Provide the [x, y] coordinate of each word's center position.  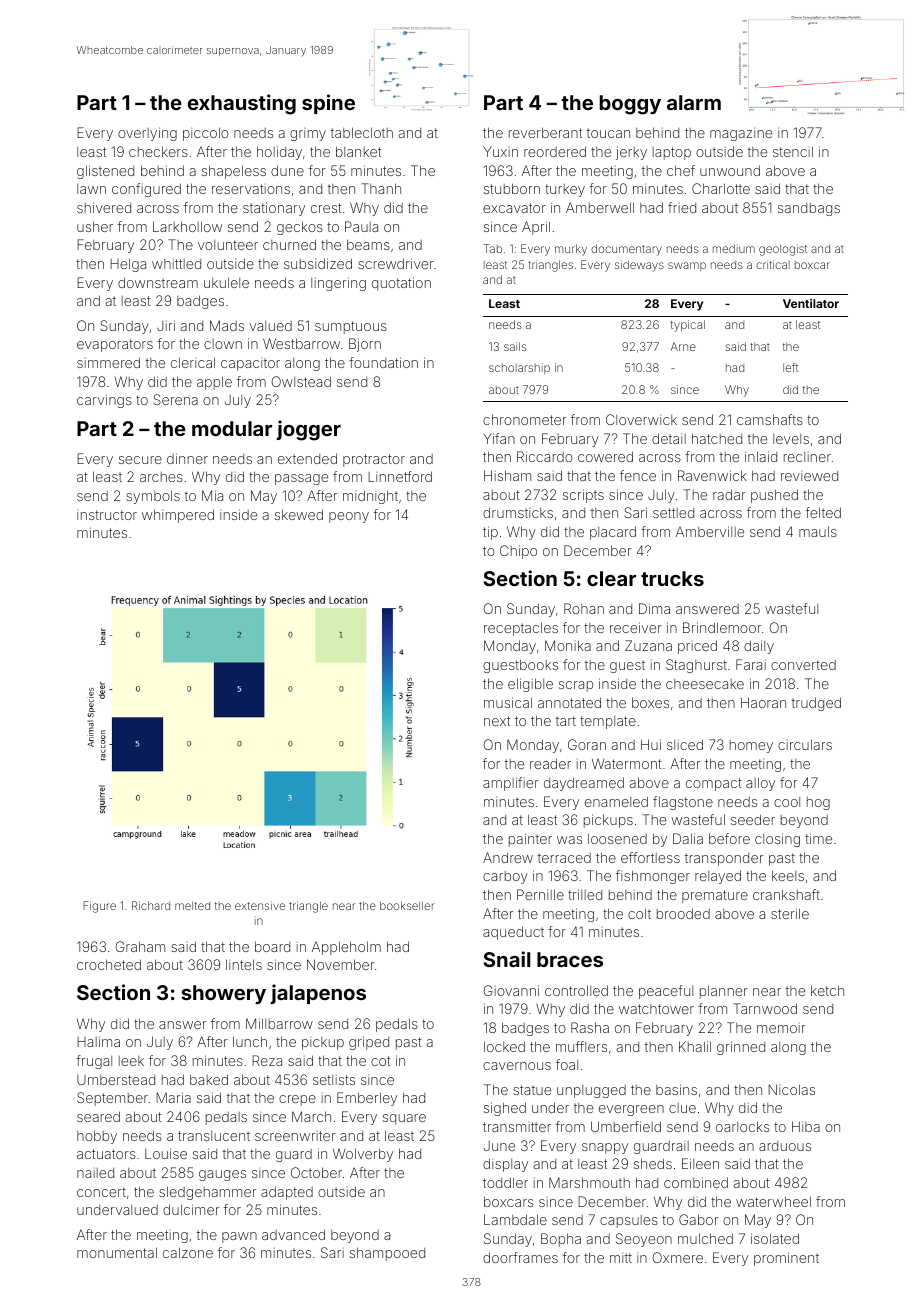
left [790, 367]
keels [788, 875]
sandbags [809, 209]
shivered [104, 207]
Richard [151, 905]
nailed [95, 1173]
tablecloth [362, 132]
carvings [104, 401]
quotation [401, 284]
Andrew [508, 857]
